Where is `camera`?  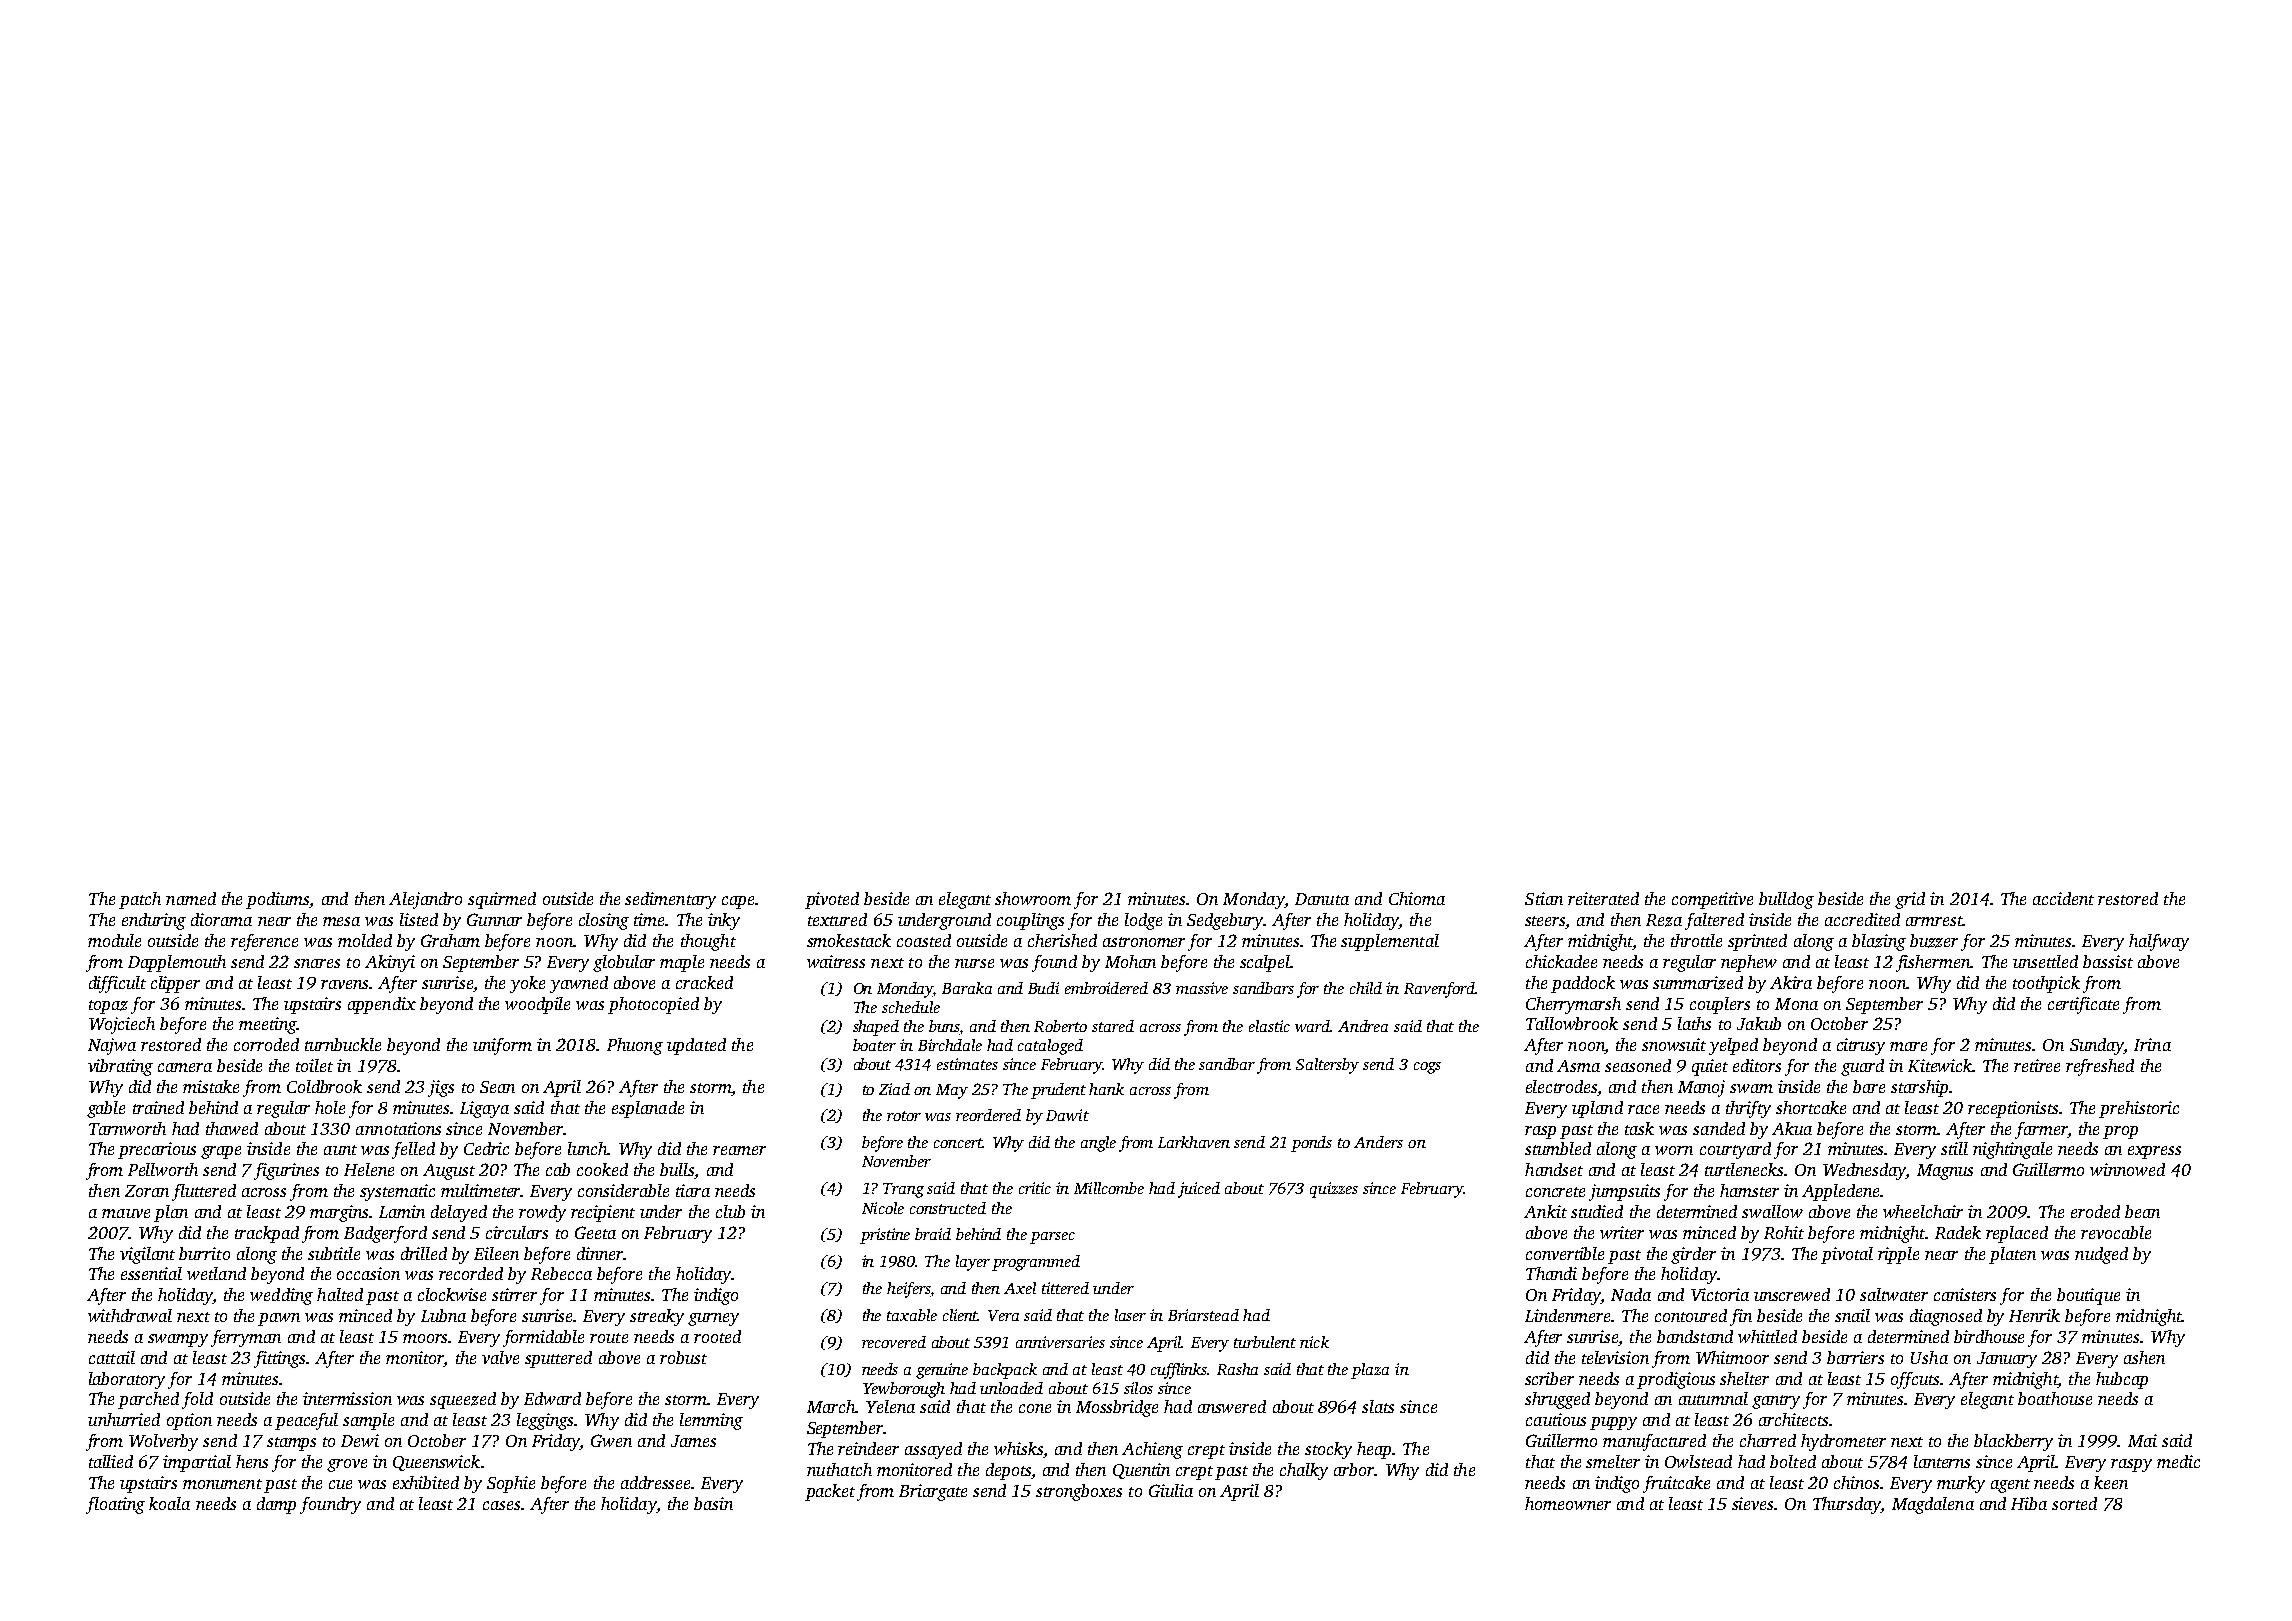 camera is located at coordinates (185, 1067).
